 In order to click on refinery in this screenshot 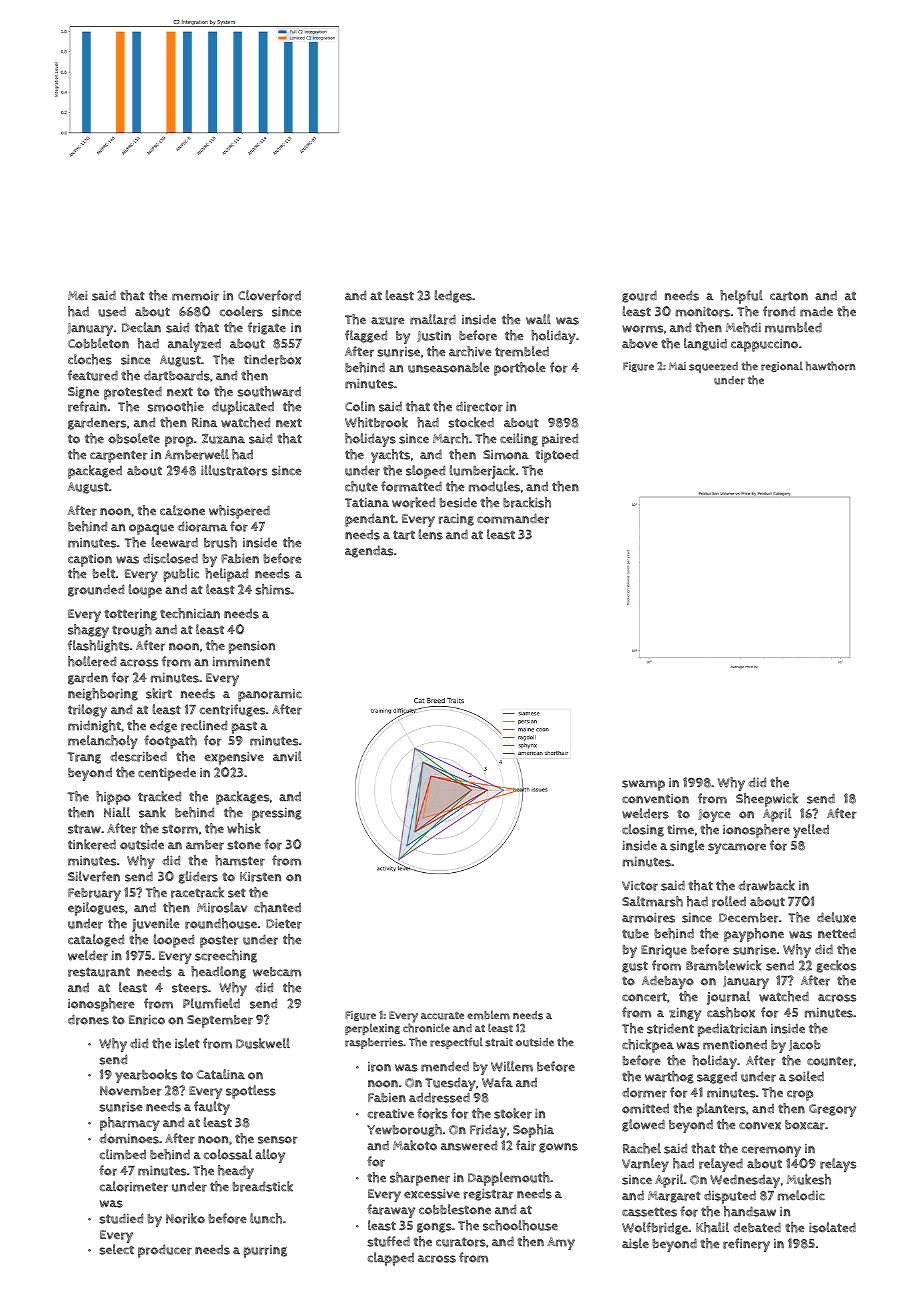, I will do `click(746, 1245)`.
